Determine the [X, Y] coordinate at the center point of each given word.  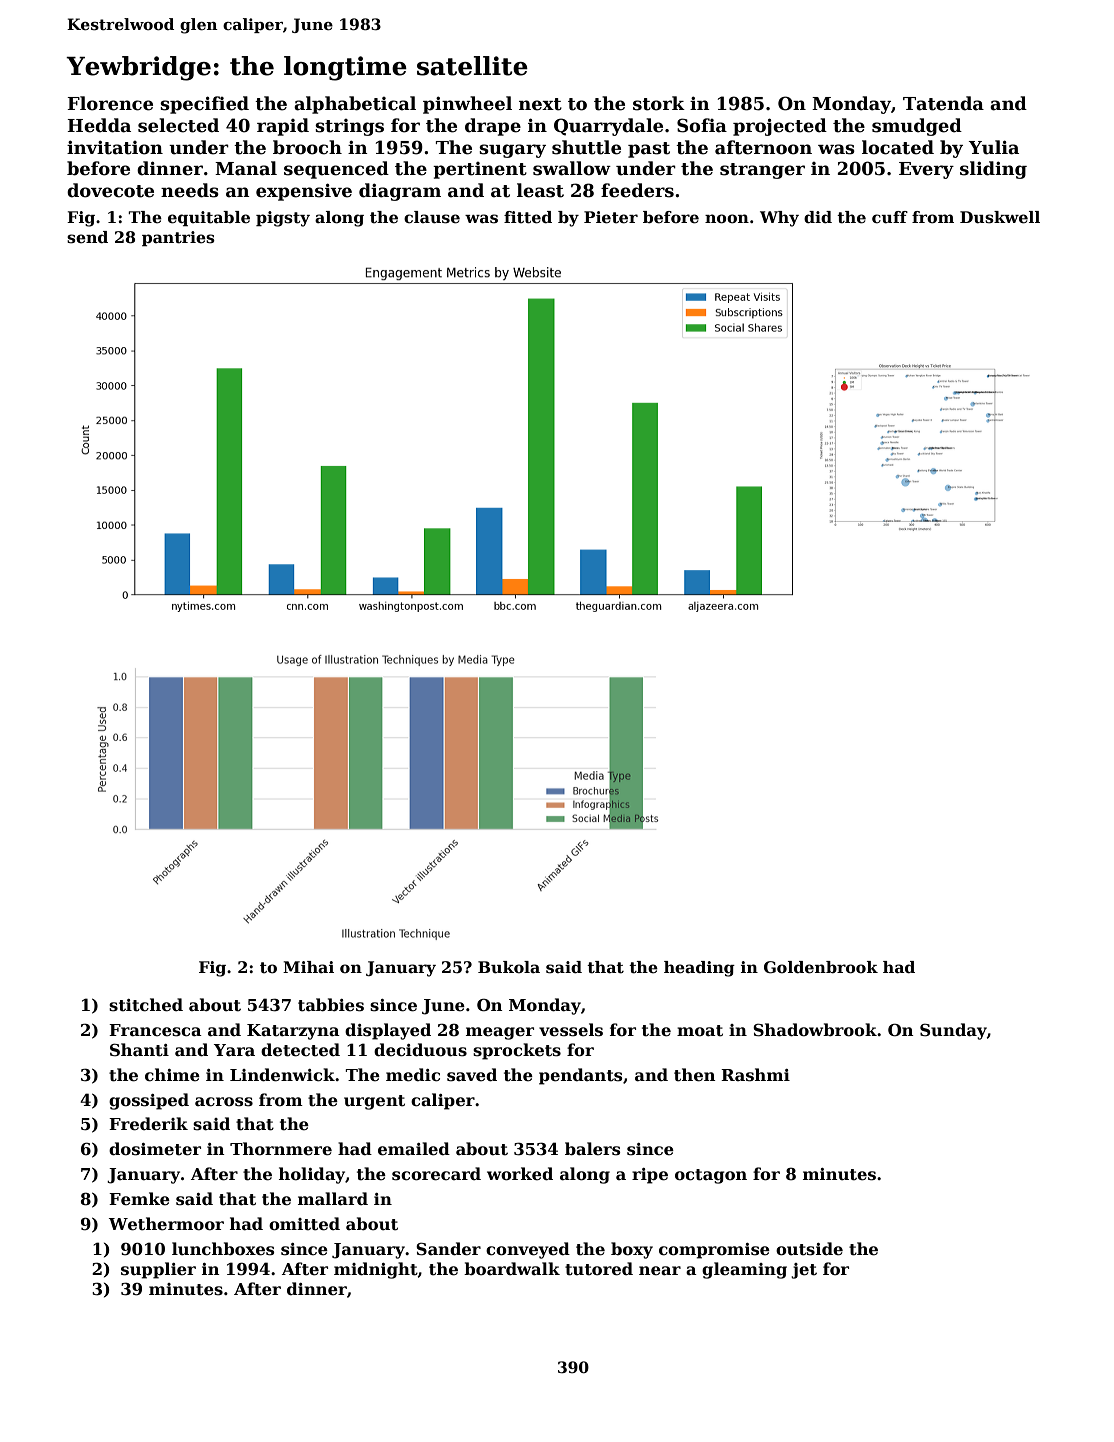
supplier [158, 1270]
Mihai [308, 967]
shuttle [586, 147]
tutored [599, 1269]
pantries [178, 238]
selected [178, 125]
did [818, 217]
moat [700, 1031]
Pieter [611, 217]
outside [809, 1249]
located [898, 147]
